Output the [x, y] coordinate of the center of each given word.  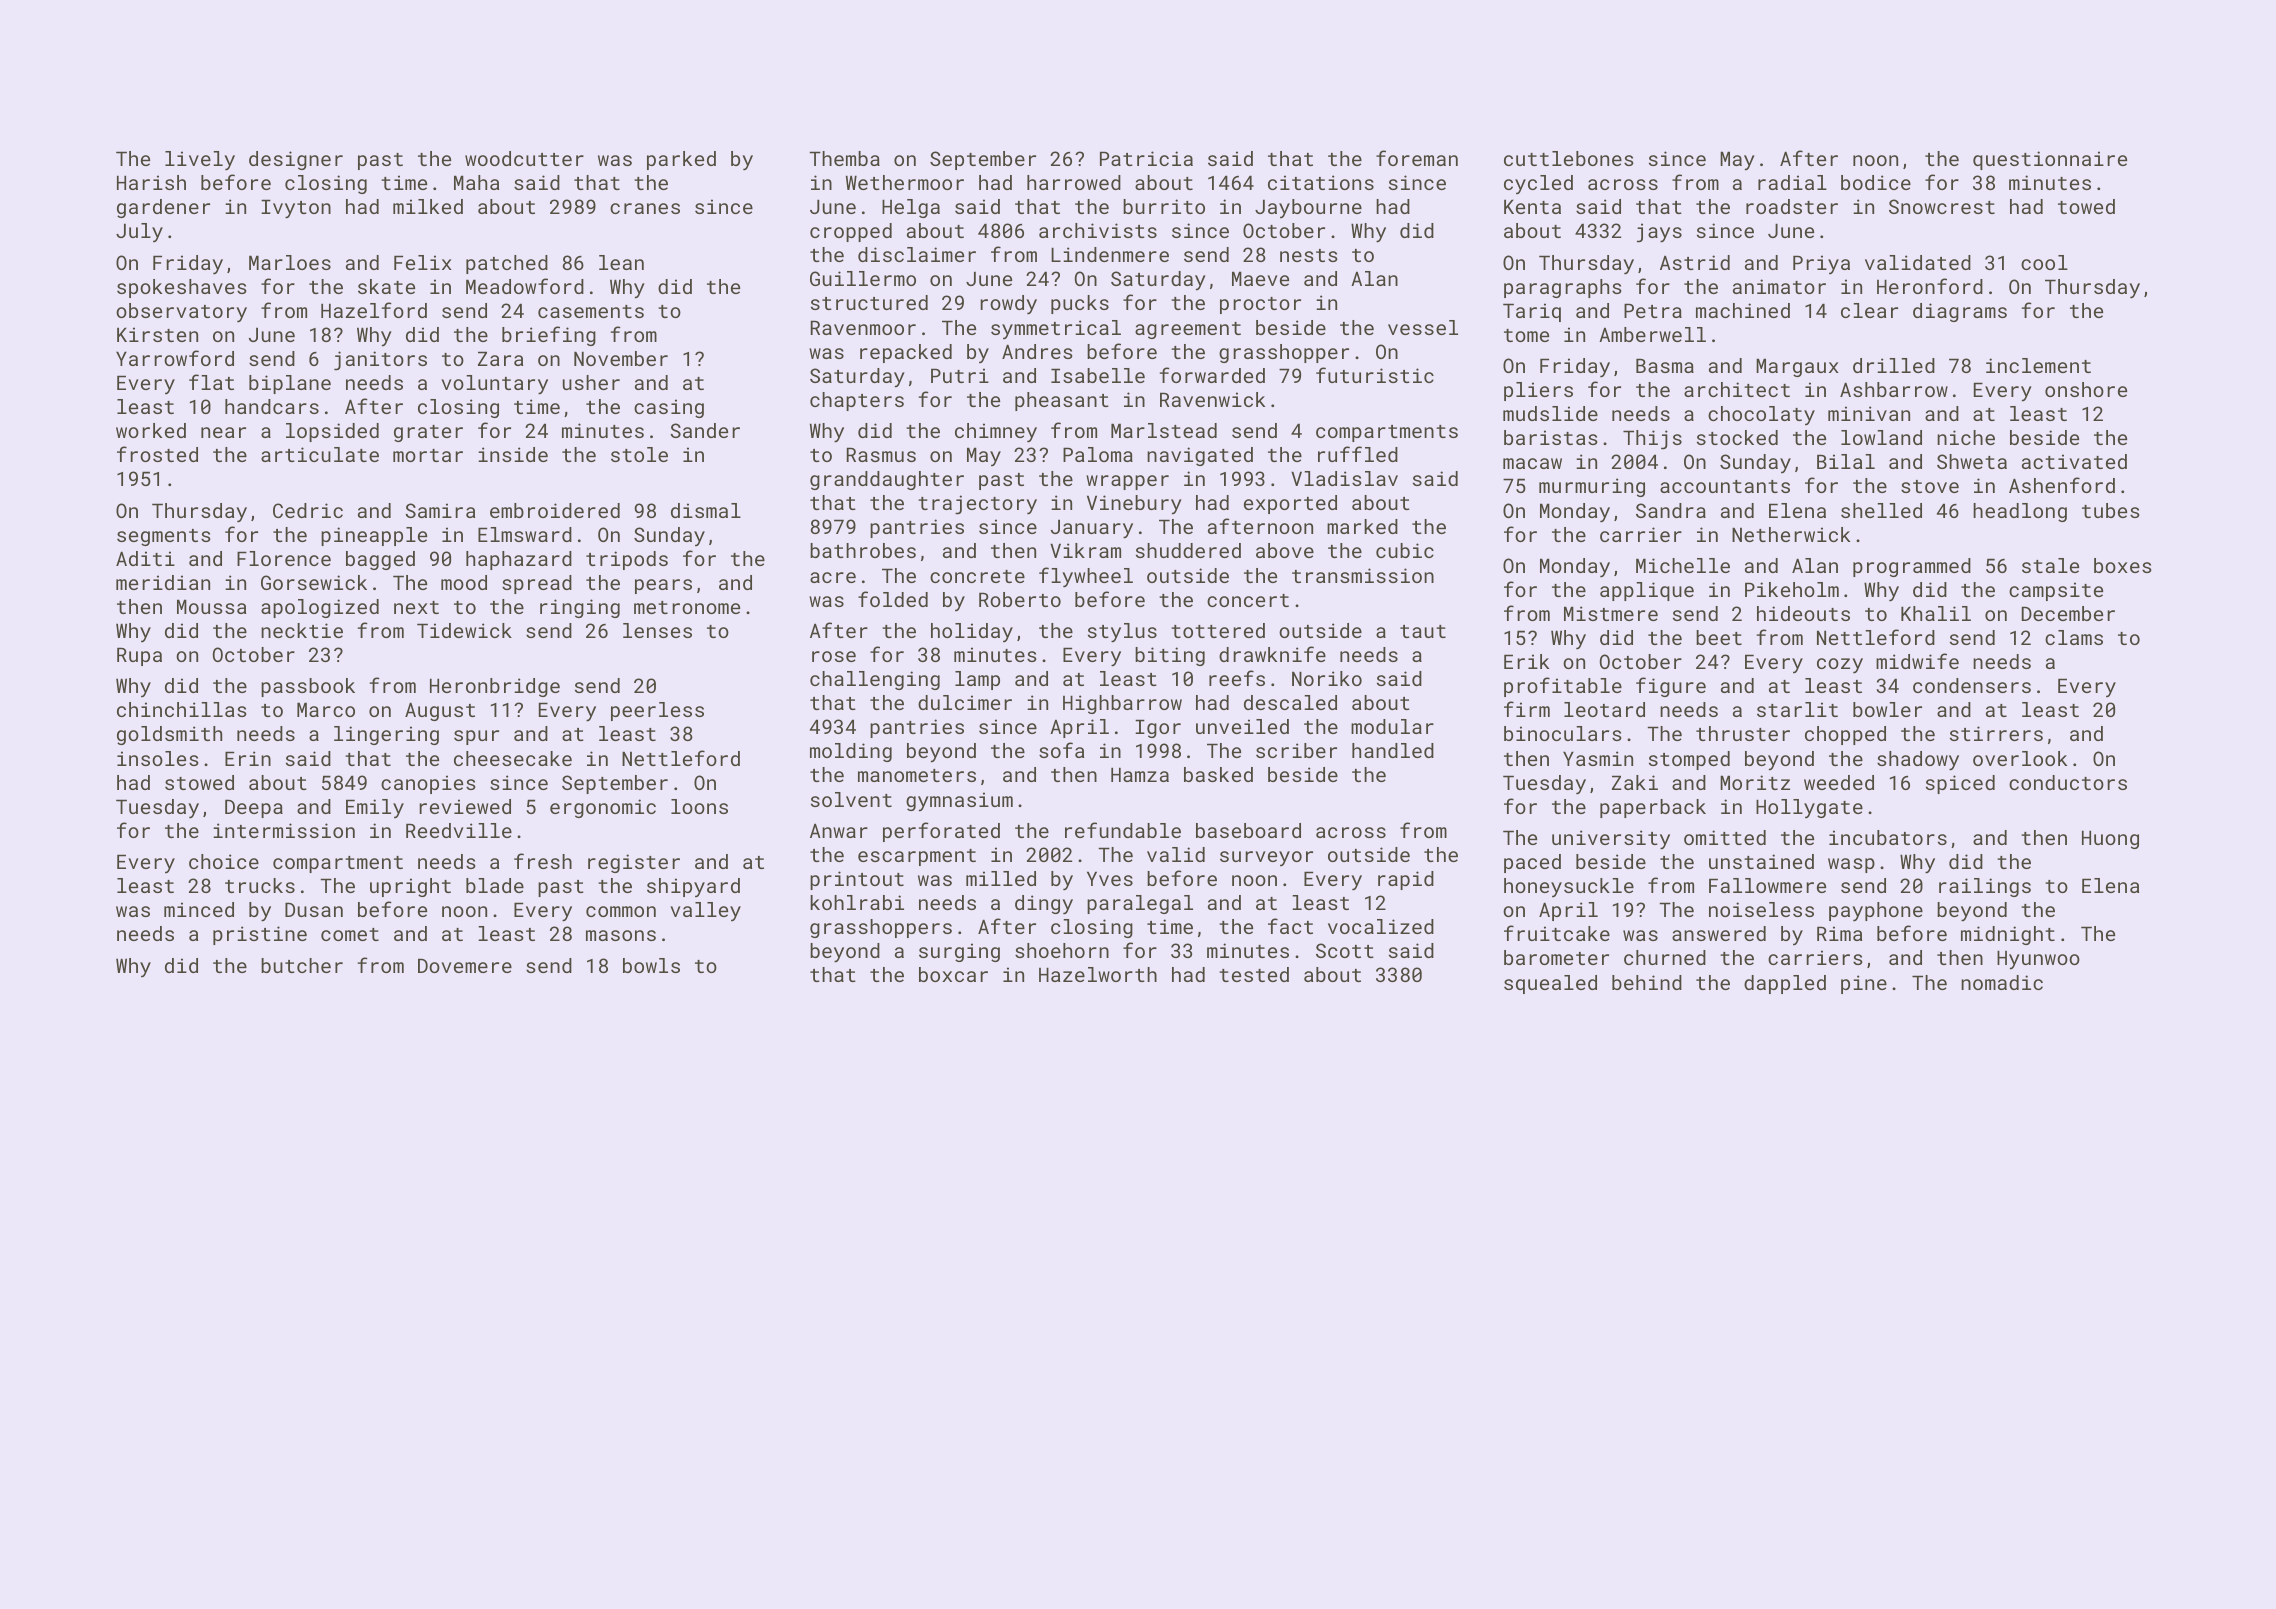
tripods [627, 560]
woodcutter [524, 158]
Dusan [314, 909]
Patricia [1146, 158]
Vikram [1085, 550]
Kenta [1532, 206]
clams [2074, 637]
